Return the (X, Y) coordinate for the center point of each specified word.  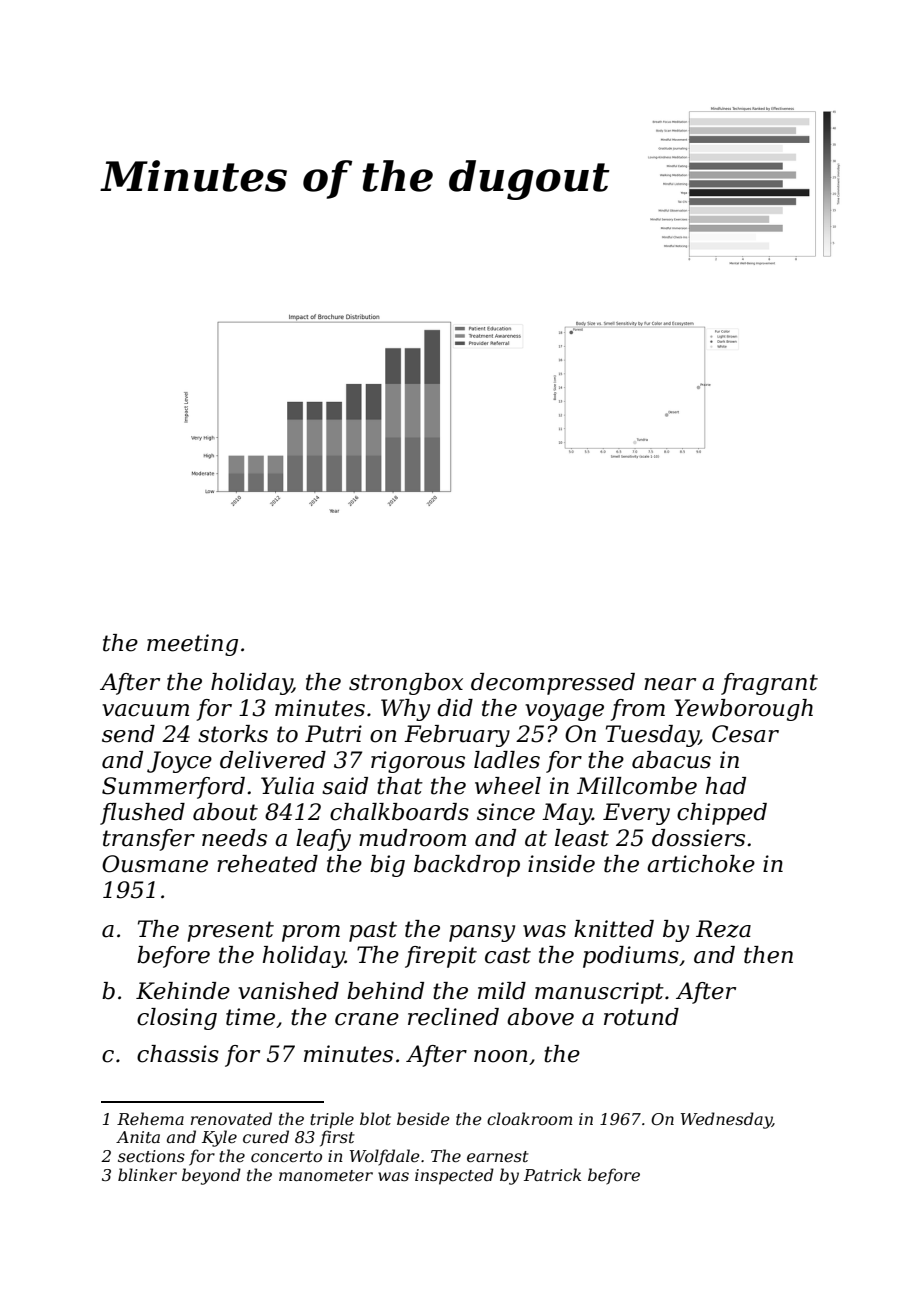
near (670, 684)
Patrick (552, 1174)
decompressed (553, 684)
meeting (192, 645)
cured (266, 1136)
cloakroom (529, 1118)
